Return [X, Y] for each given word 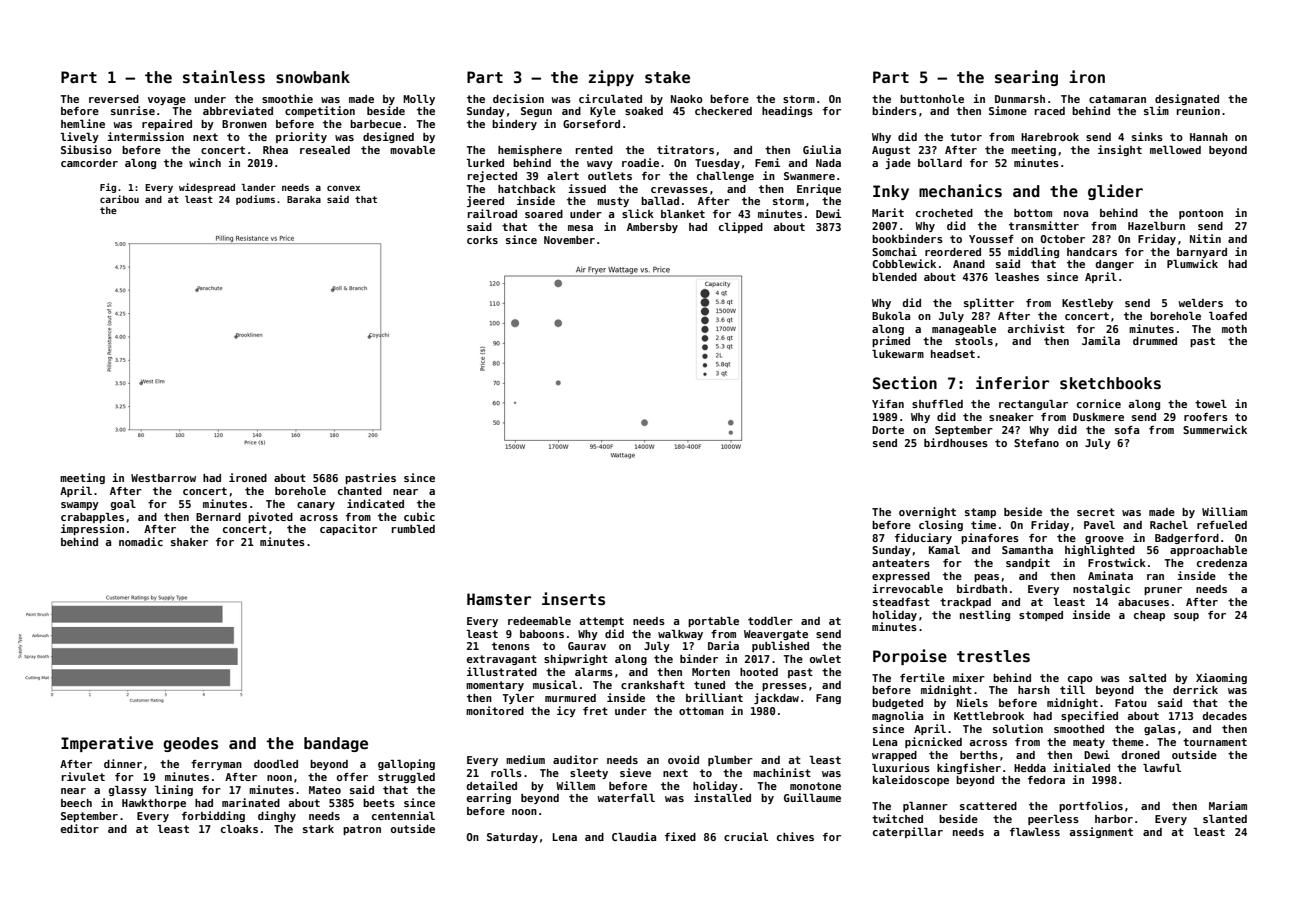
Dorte [888, 430]
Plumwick [1192, 263]
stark [318, 829]
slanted [1225, 819]
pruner [1163, 591]
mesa [580, 228]
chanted [360, 491]
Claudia [634, 836]
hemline [83, 123]
